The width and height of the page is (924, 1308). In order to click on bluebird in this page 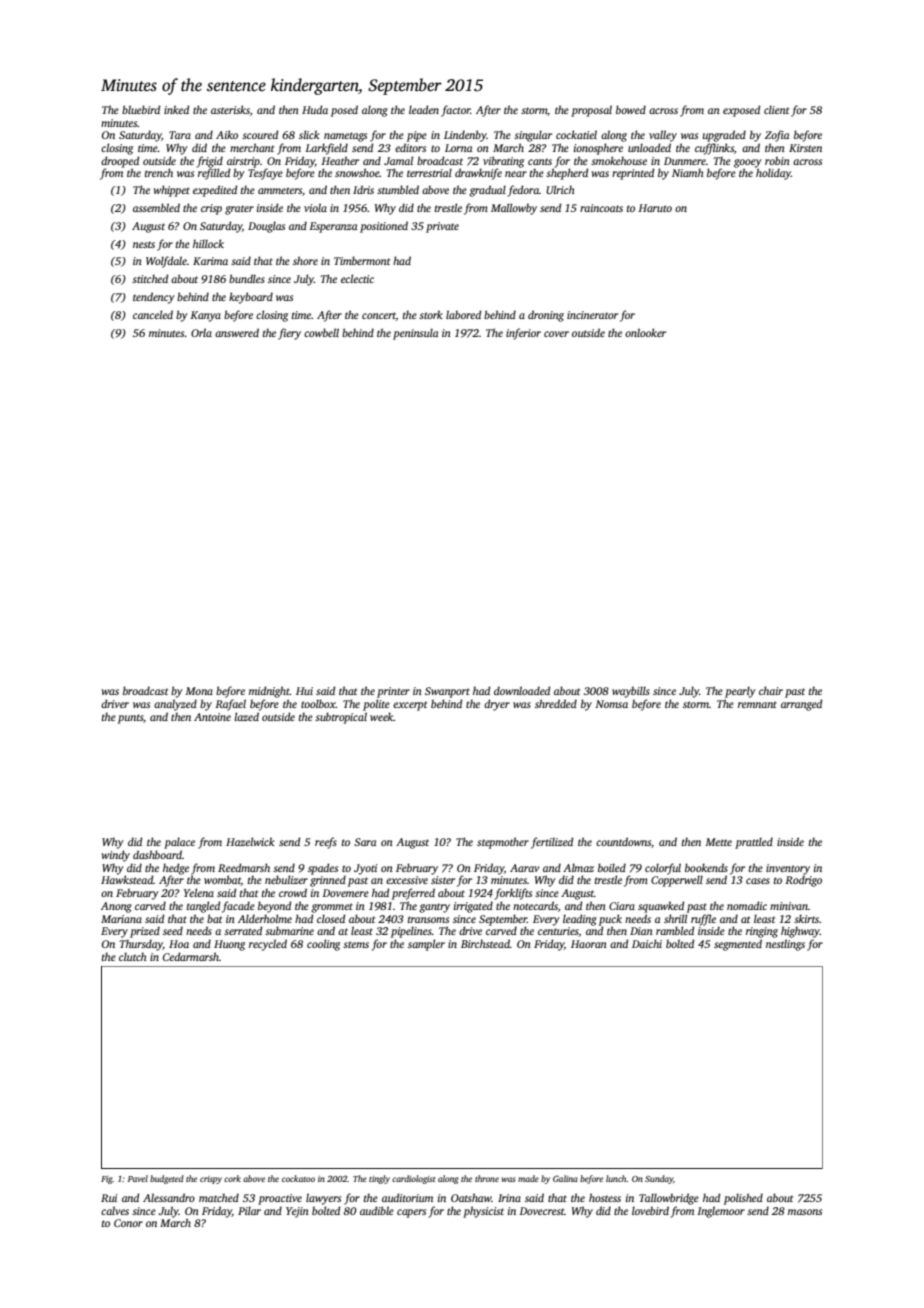, I will do `click(141, 109)`.
